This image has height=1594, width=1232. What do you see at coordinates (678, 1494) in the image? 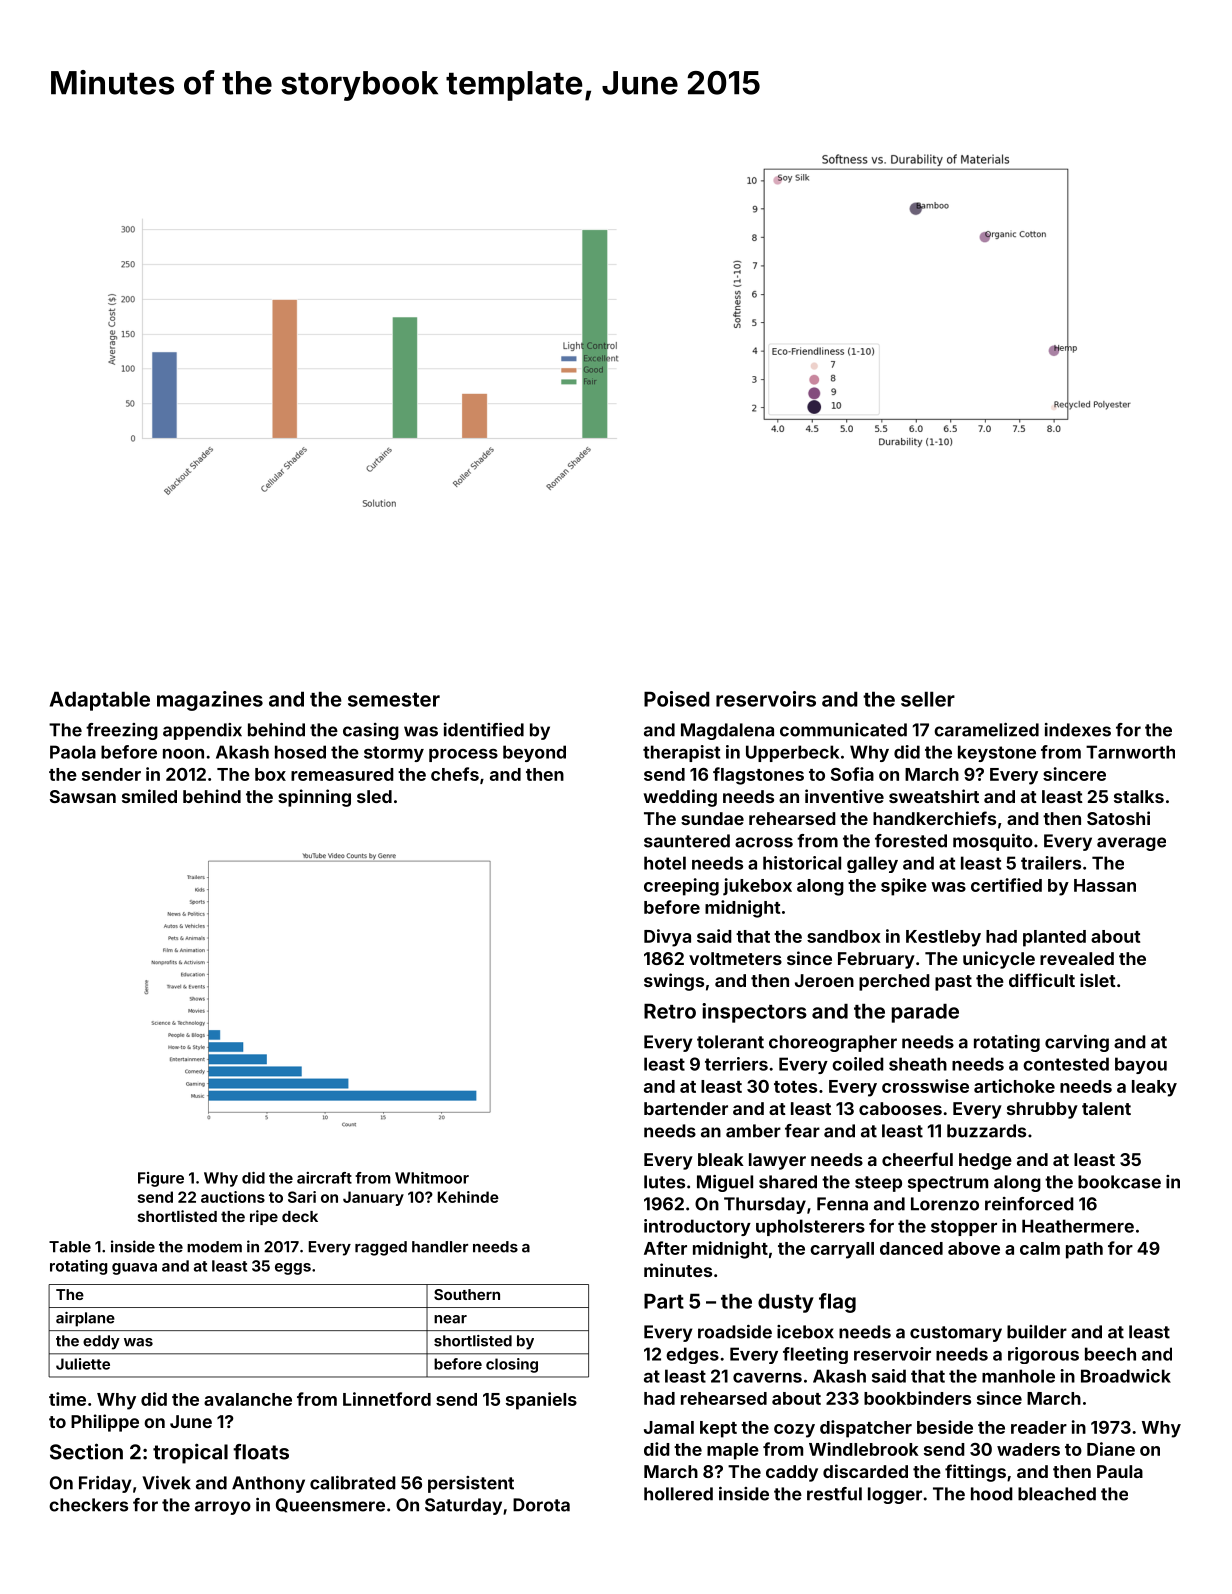
I see `hollered` at bounding box center [678, 1494].
